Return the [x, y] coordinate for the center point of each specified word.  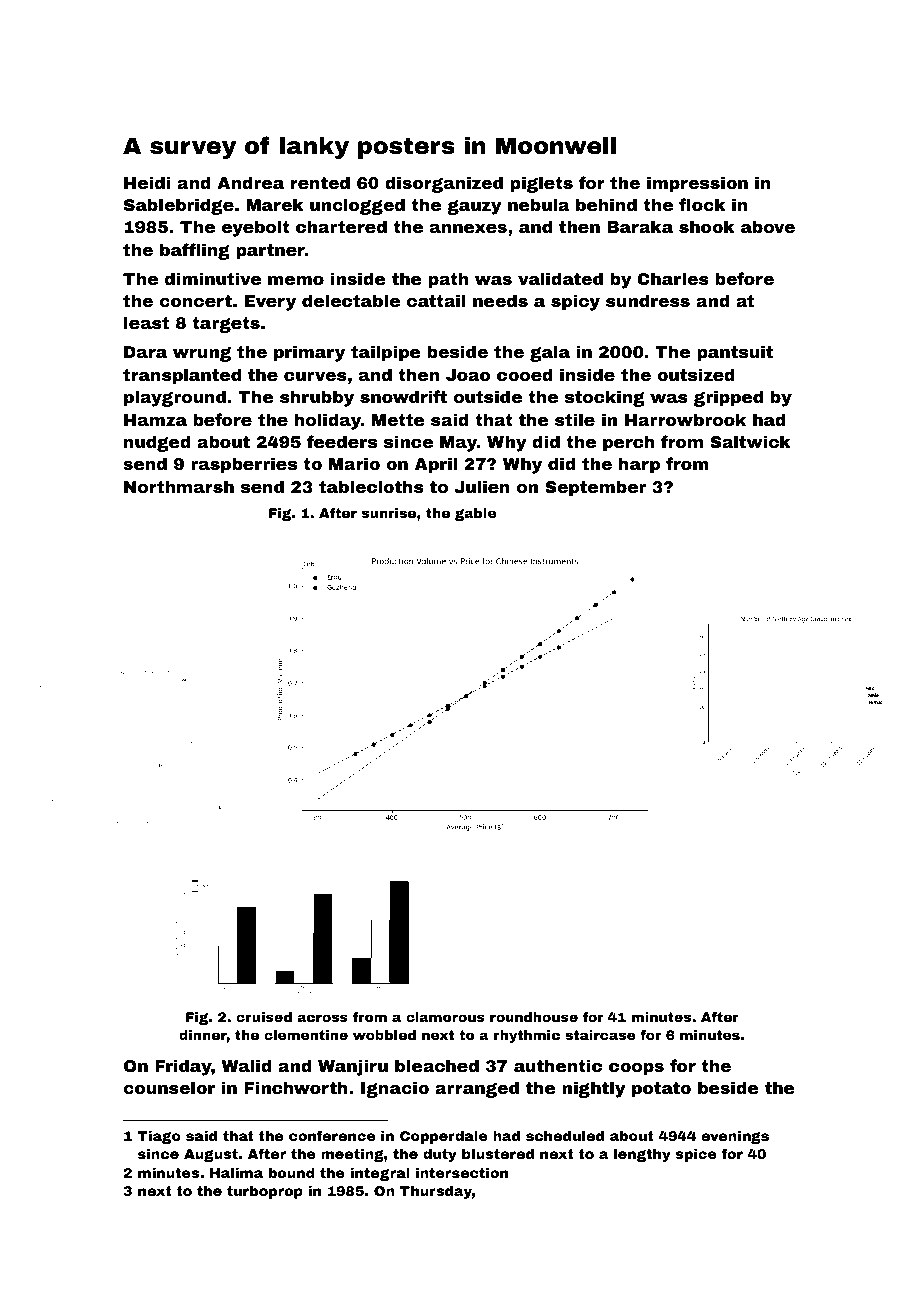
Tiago [159, 1137]
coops [636, 1069]
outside [488, 396]
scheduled [565, 1135]
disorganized [444, 184]
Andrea [250, 182]
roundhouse [534, 1017]
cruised [264, 1017]
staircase [600, 1035]
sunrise [389, 513]
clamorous [445, 1017]
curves [315, 376]
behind [606, 204]
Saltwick [750, 441]
